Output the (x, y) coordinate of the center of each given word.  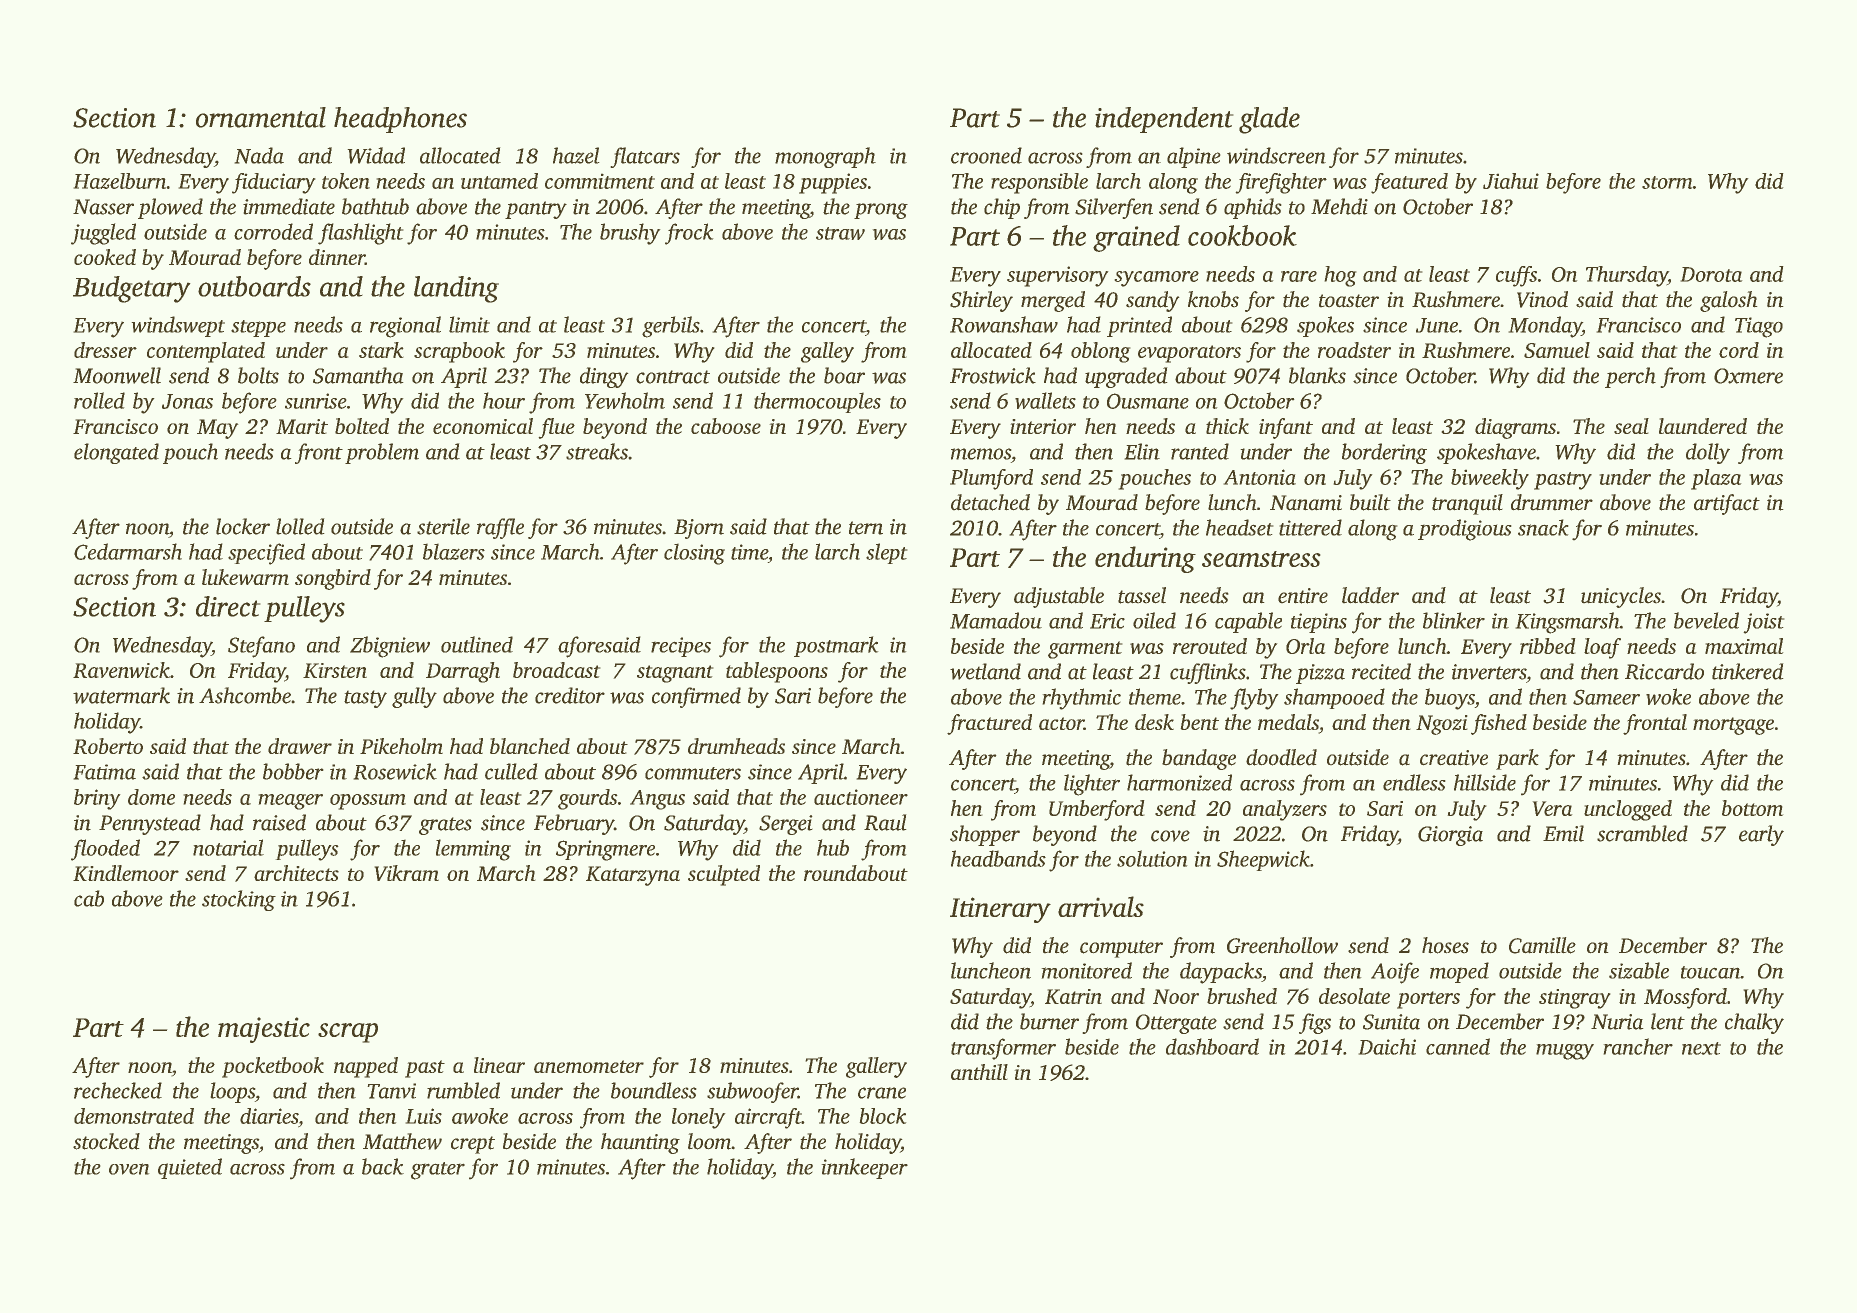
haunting (640, 1143)
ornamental (261, 117)
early (1761, 835)
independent (1164, 120)
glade (1269, 120)
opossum (368, 802)
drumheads (736, 746)
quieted (190, 1168)
